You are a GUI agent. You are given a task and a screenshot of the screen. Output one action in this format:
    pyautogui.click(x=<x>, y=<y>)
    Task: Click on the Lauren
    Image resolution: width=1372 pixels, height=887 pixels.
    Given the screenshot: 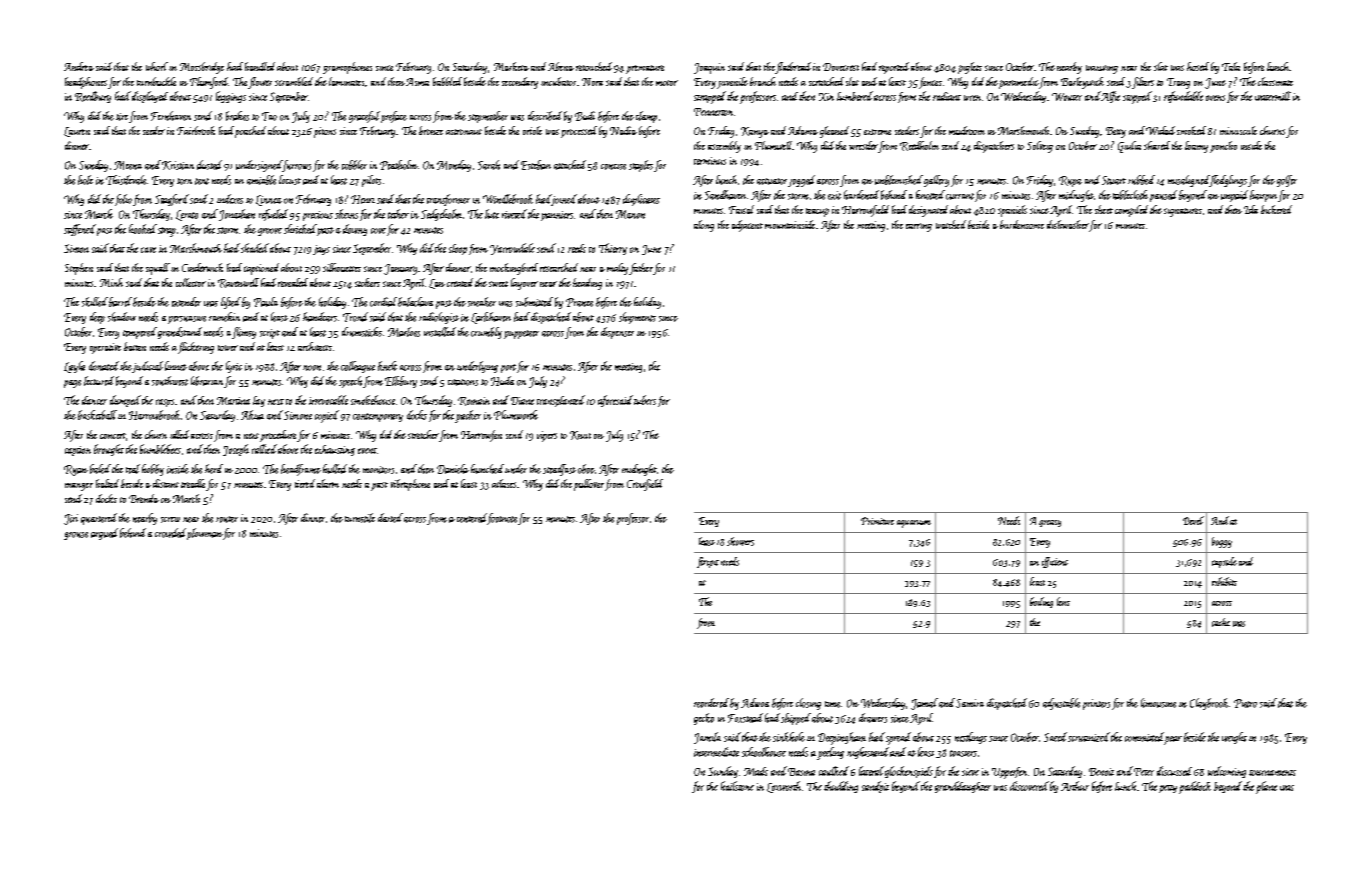 What is the action you would take?
    pyautogui.click(x=77, y=132)
